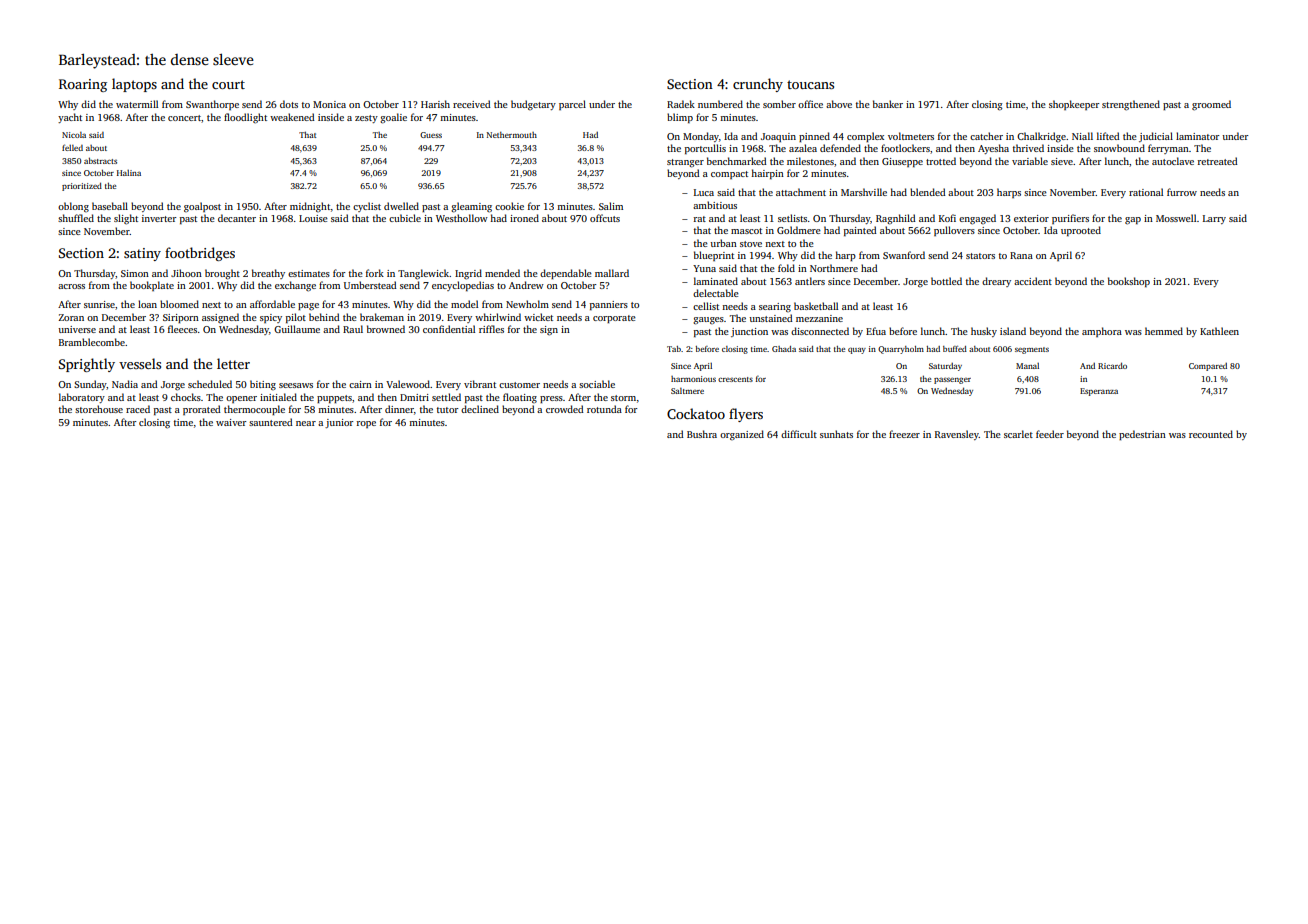 The height and width of the screenshot is (924, 1308). Describe the element at coordinates (742, 435) in the screenshot. I see `organized` at that location.
